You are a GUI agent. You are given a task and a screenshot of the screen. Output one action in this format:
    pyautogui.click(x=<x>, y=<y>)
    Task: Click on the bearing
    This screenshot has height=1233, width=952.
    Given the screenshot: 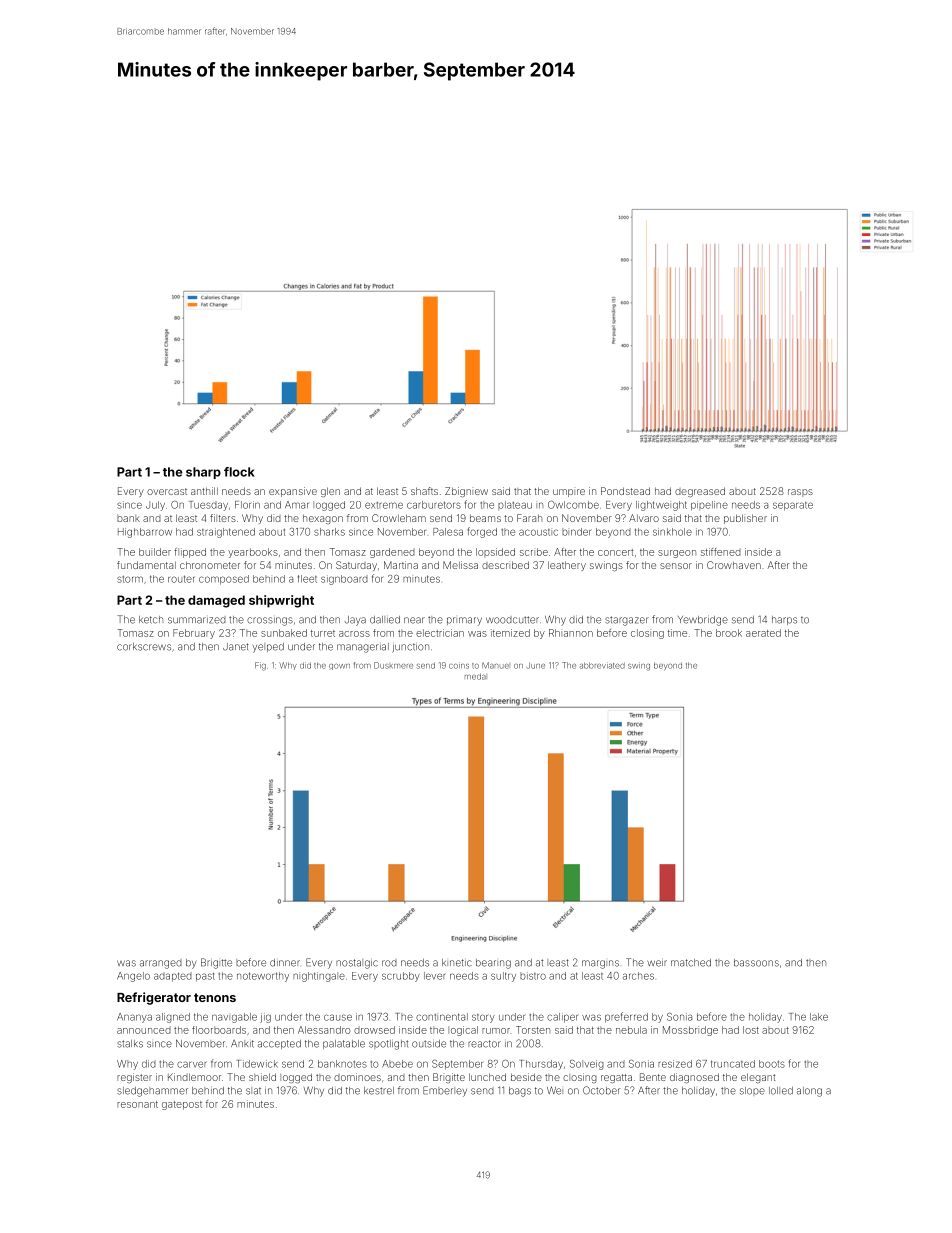 What is the action you would take?
    pyautogui.click(x=493, y=964)
